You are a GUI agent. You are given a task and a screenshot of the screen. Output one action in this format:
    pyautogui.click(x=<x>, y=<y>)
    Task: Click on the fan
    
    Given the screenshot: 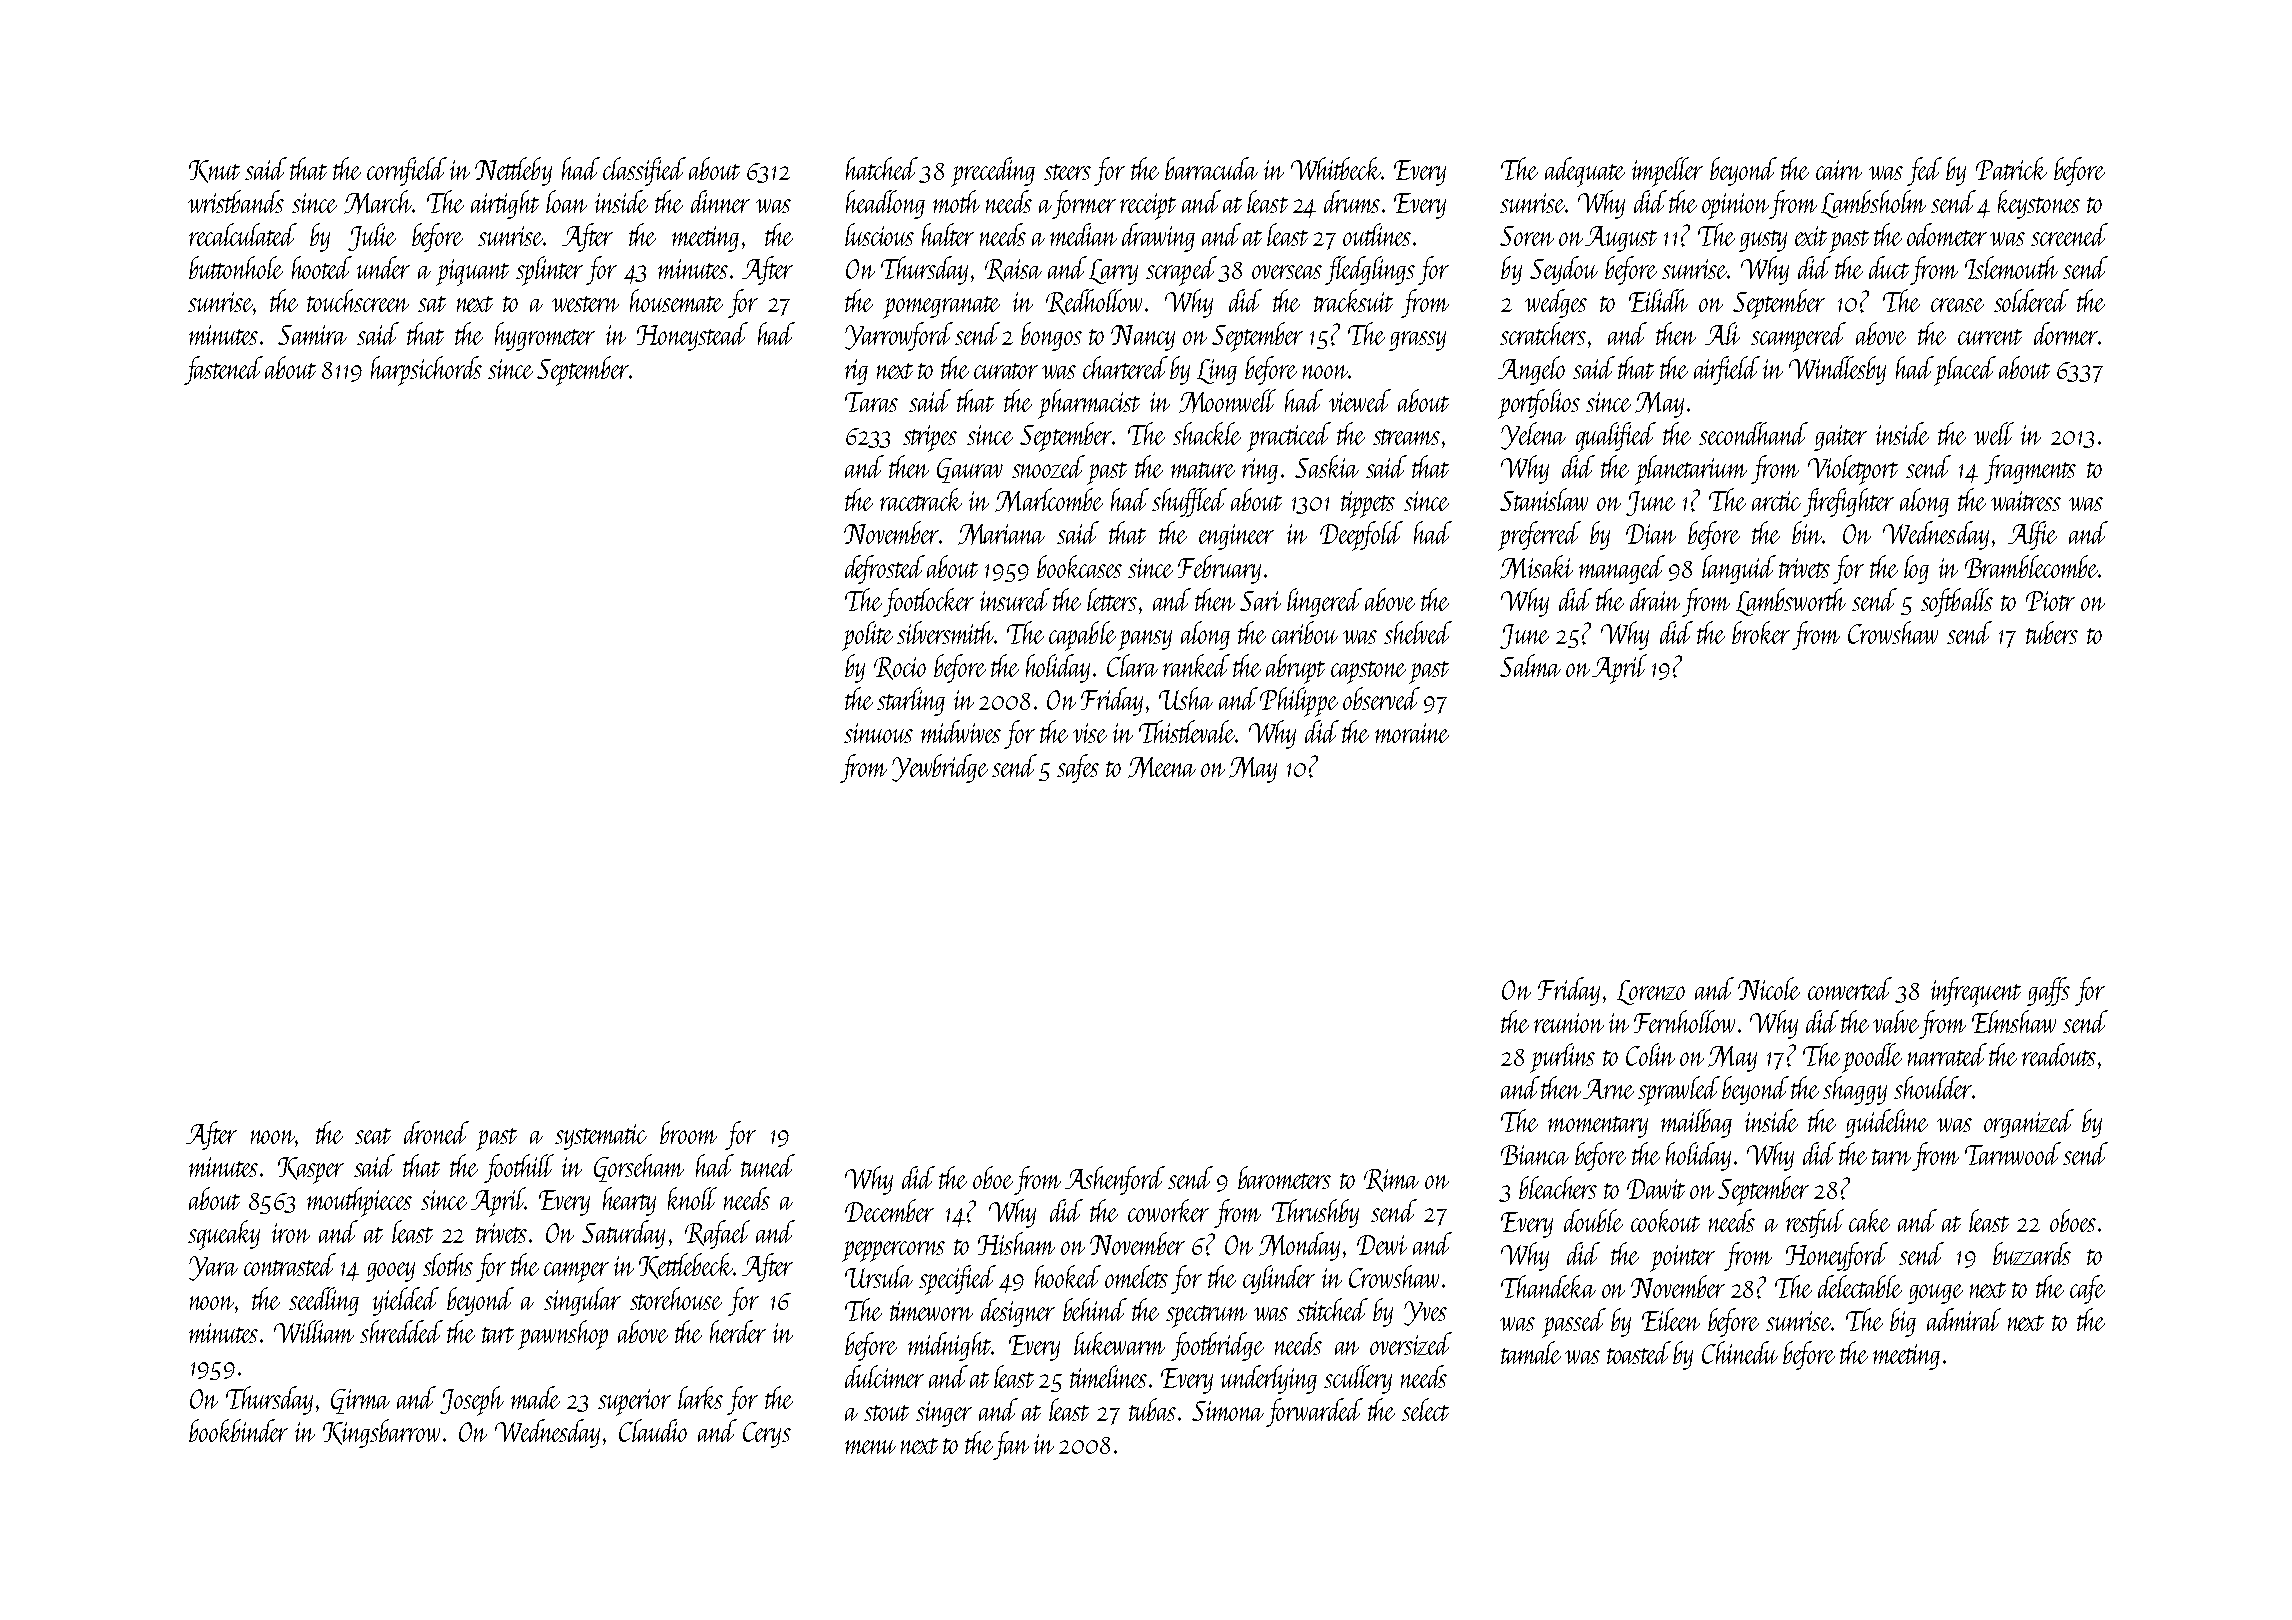 What is the action you would take?
    pyautogui.click(x=1011, y=1445)
